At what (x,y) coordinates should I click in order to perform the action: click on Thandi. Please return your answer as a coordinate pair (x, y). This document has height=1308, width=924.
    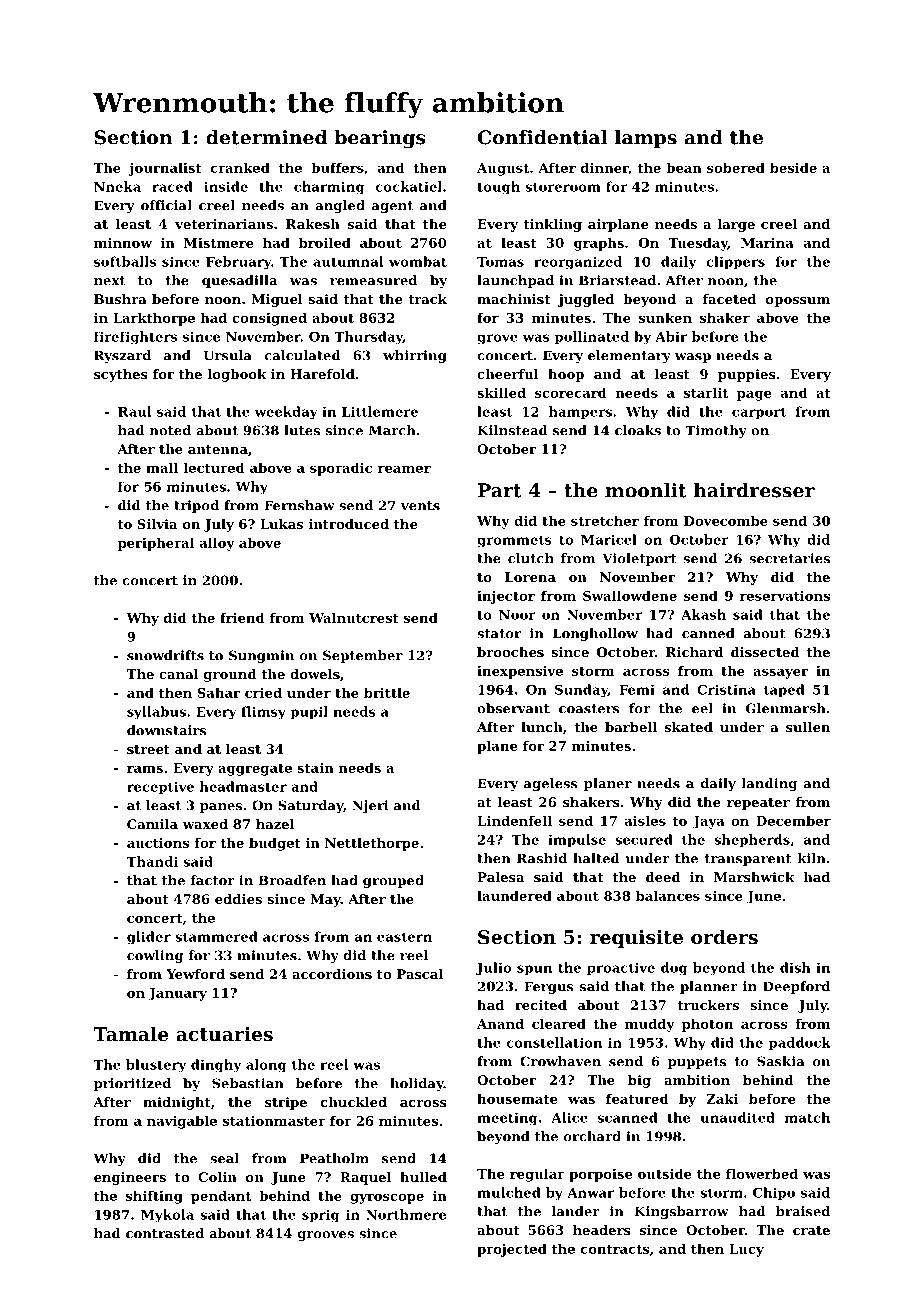
    Looking at the image, I should click on (152, 861).
